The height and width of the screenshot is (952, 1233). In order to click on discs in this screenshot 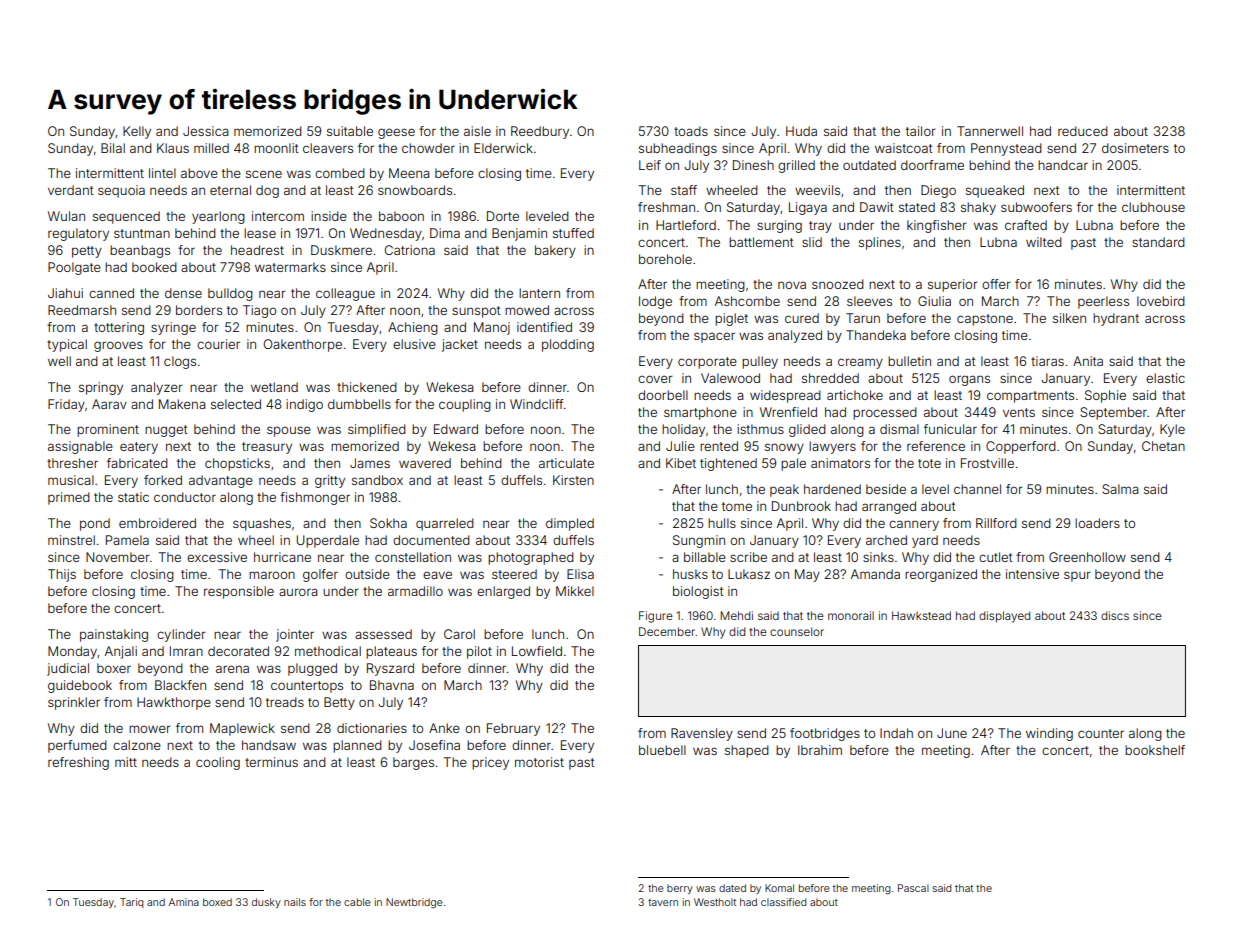, I will do `click(1115, 615)`.
